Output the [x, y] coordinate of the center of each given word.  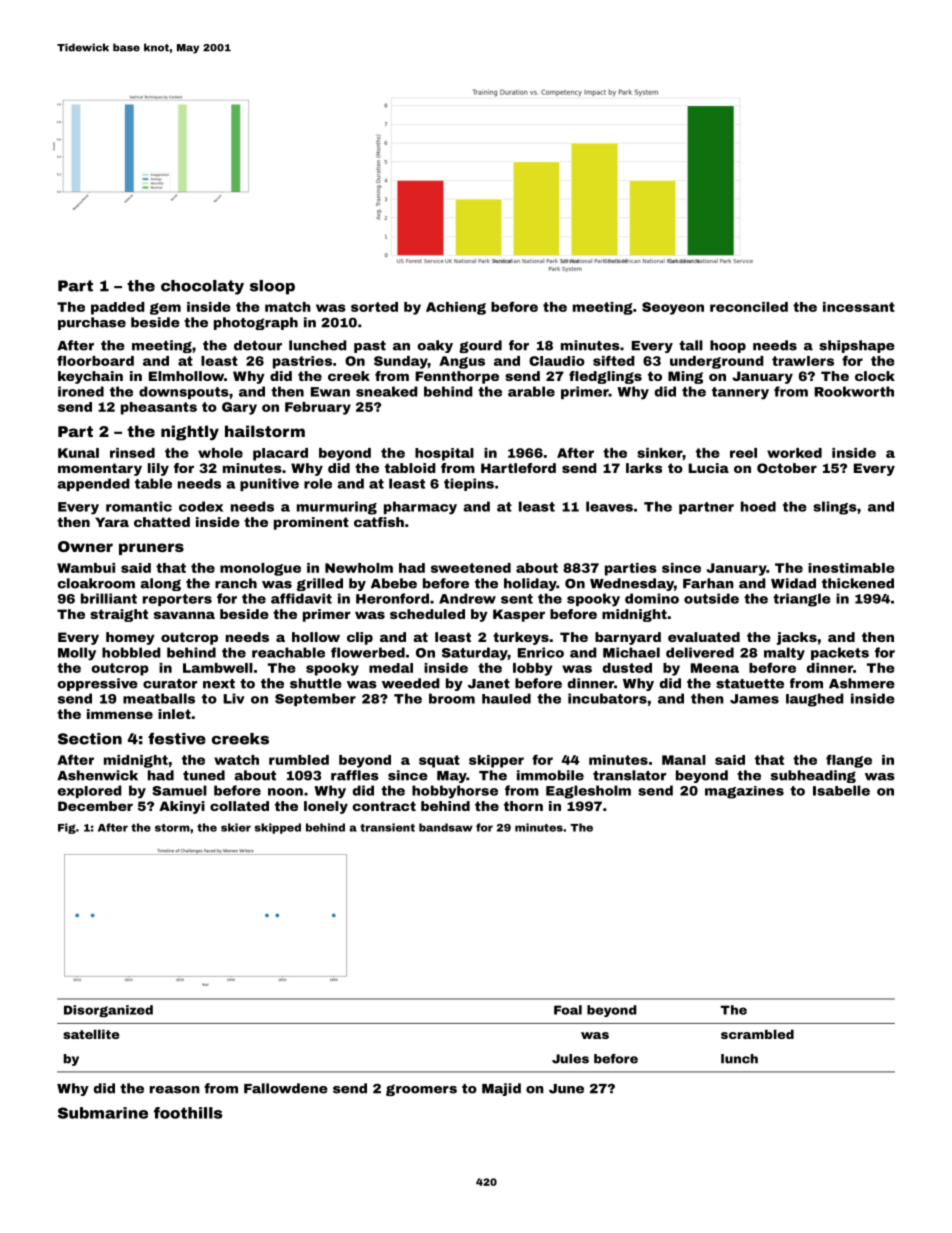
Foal [568, 1010]
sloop [272, 287]
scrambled [757, 1034]
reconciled [749, 307]
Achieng [456, 308]
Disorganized [108, 1011]
